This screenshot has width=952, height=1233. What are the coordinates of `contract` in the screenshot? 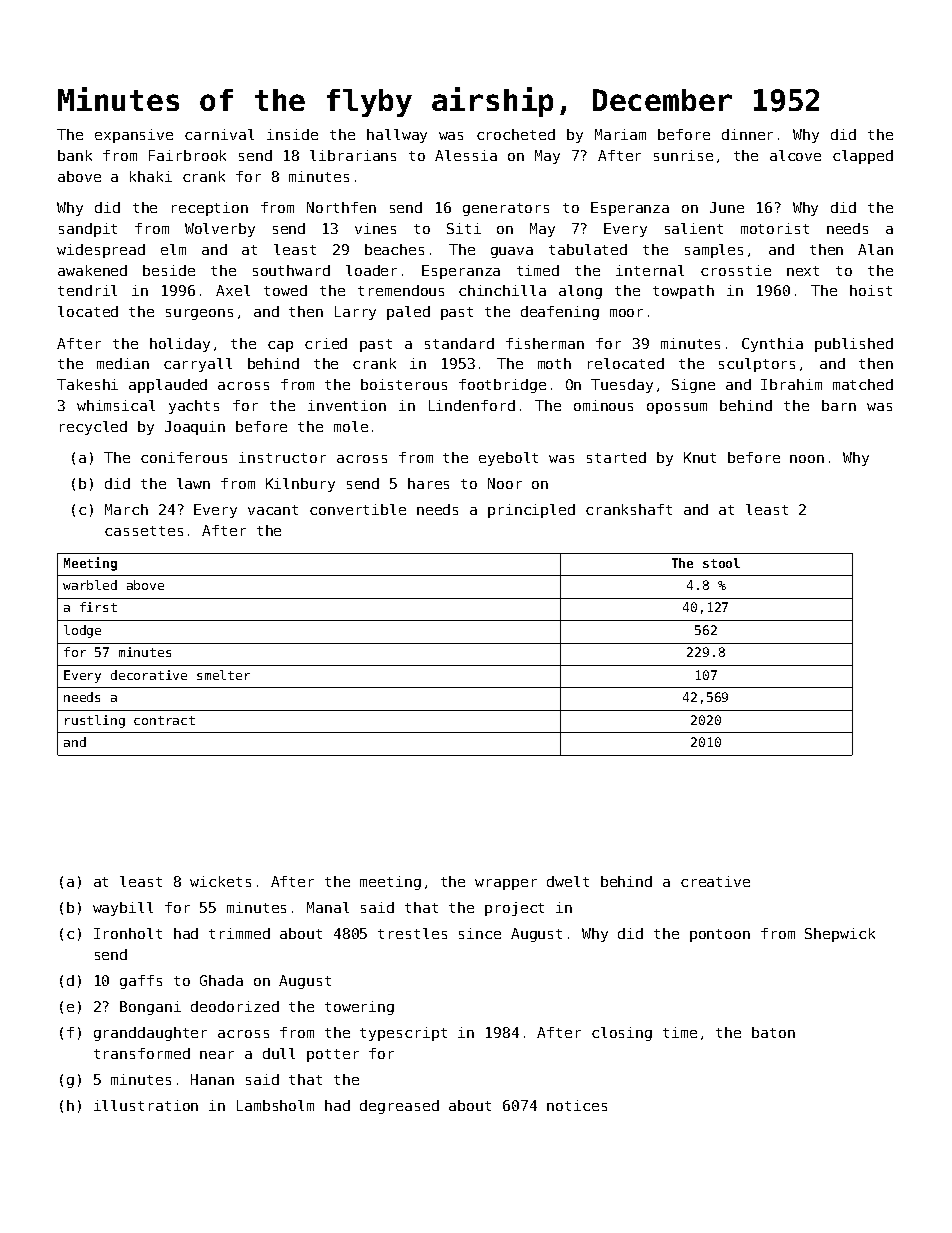 It's located at (164, 720).
